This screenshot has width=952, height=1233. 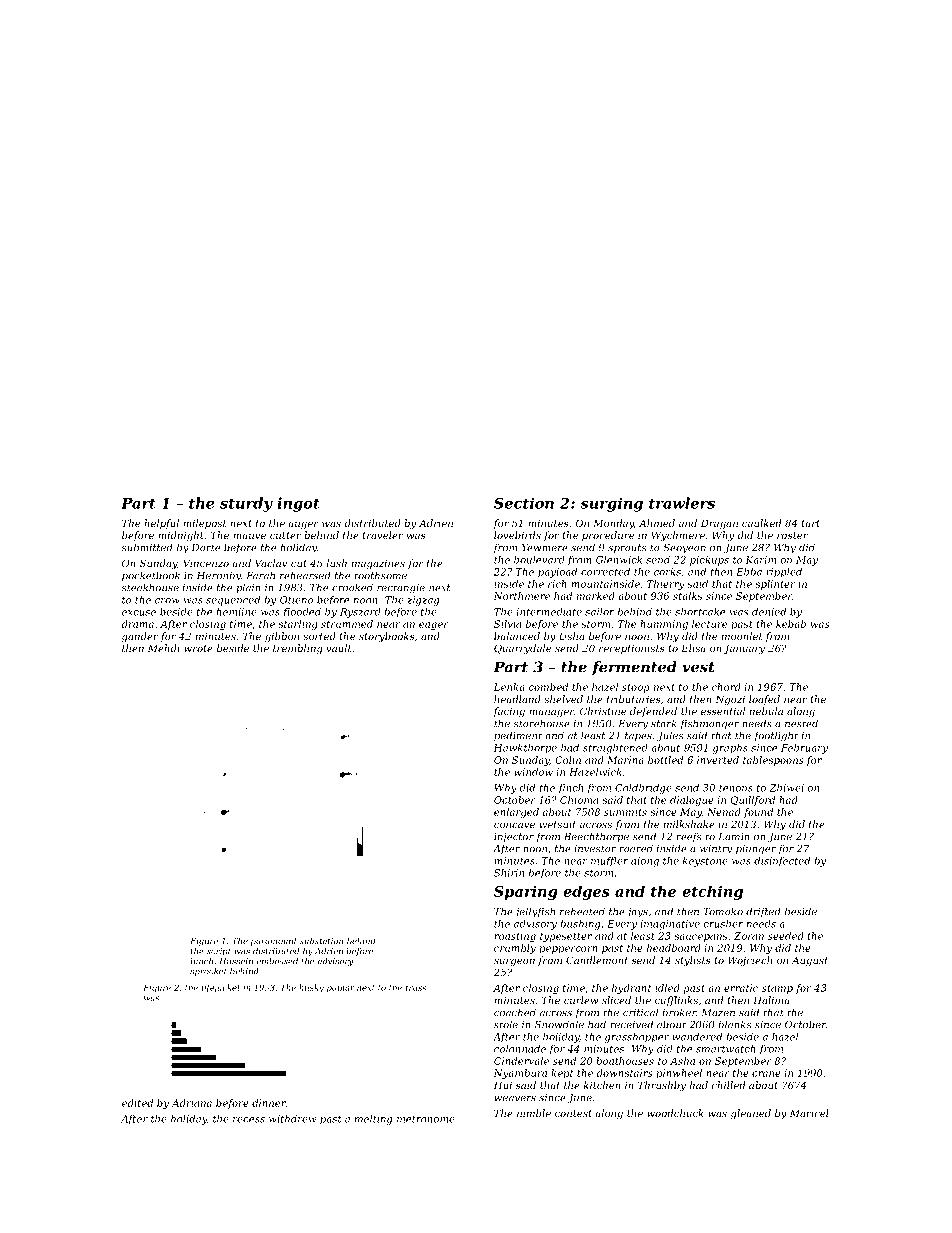 What do you see at coordinates (246, 504) in the screenshot?
I see `sturdy` at bounding box center [246, 504].
